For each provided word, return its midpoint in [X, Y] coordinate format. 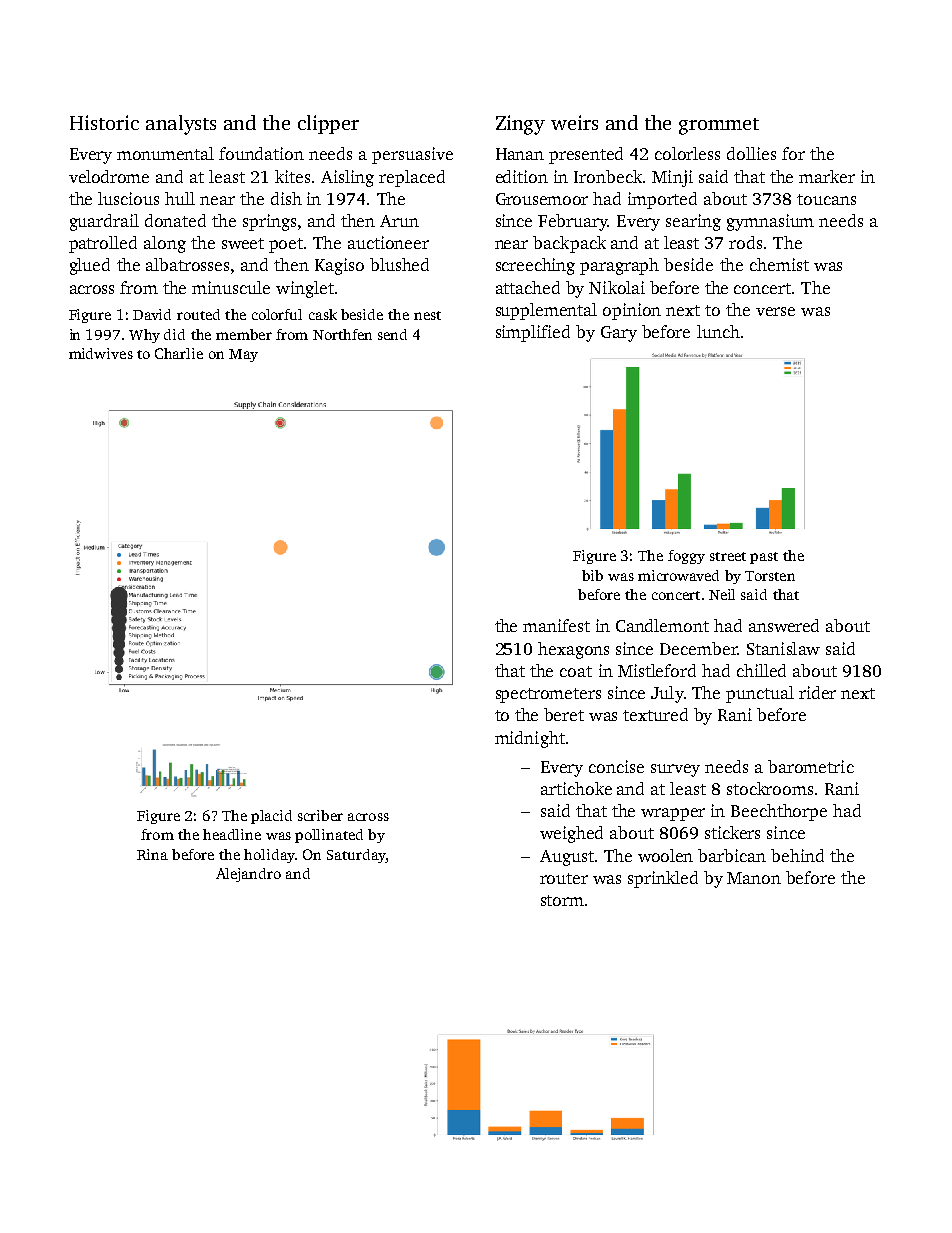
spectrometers [548, 695]
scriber [320, 815]
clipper [328, 124]
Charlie [179, 353]
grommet [719, 126]
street [728, 556]
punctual [760, 694]
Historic [104, 122]
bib [592, 575]
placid [271, 817]
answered [784, 625]
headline [232, 834]
